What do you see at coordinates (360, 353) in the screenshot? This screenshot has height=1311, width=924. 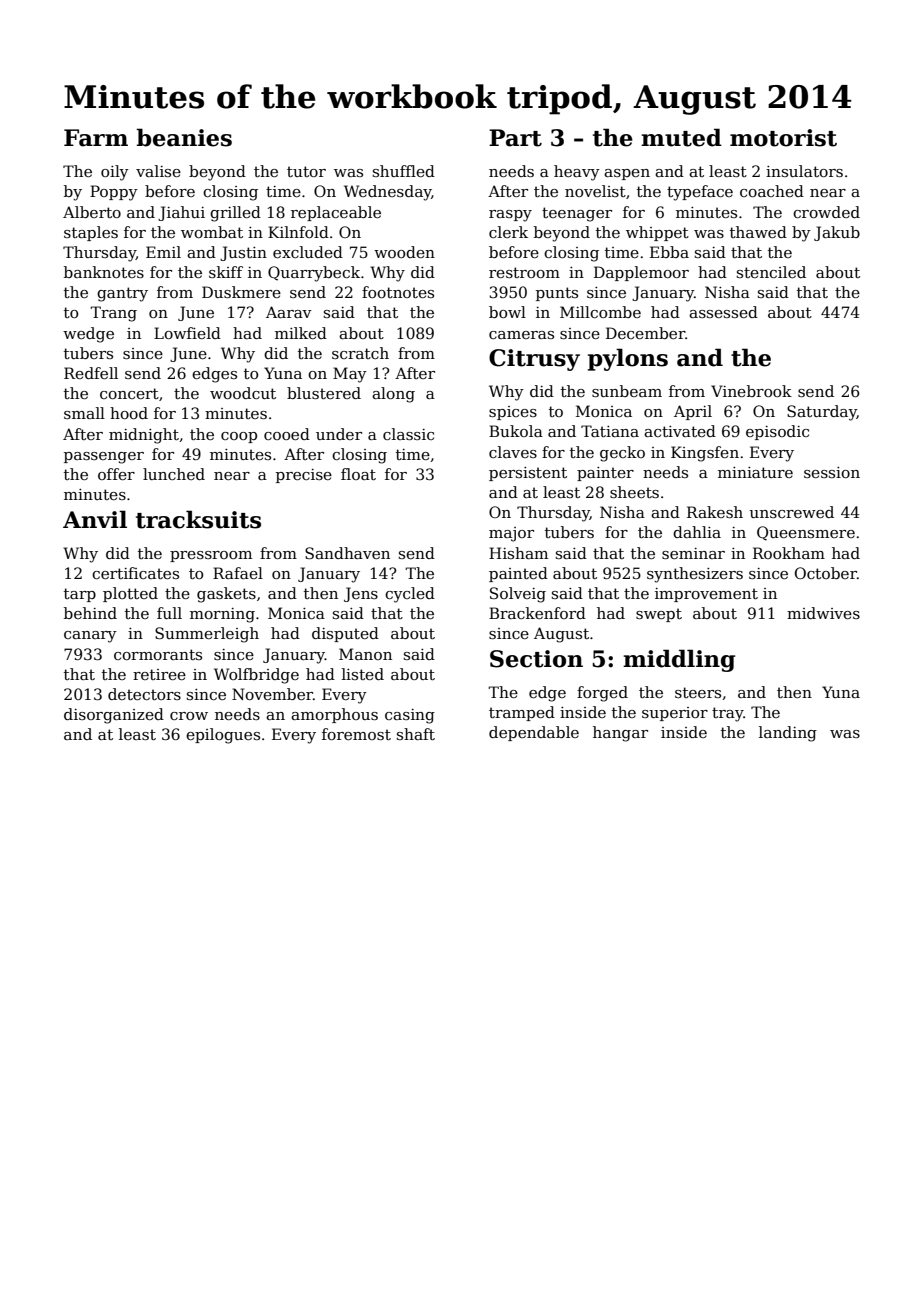 I see `scratch` at bounding box center [360, 353].
